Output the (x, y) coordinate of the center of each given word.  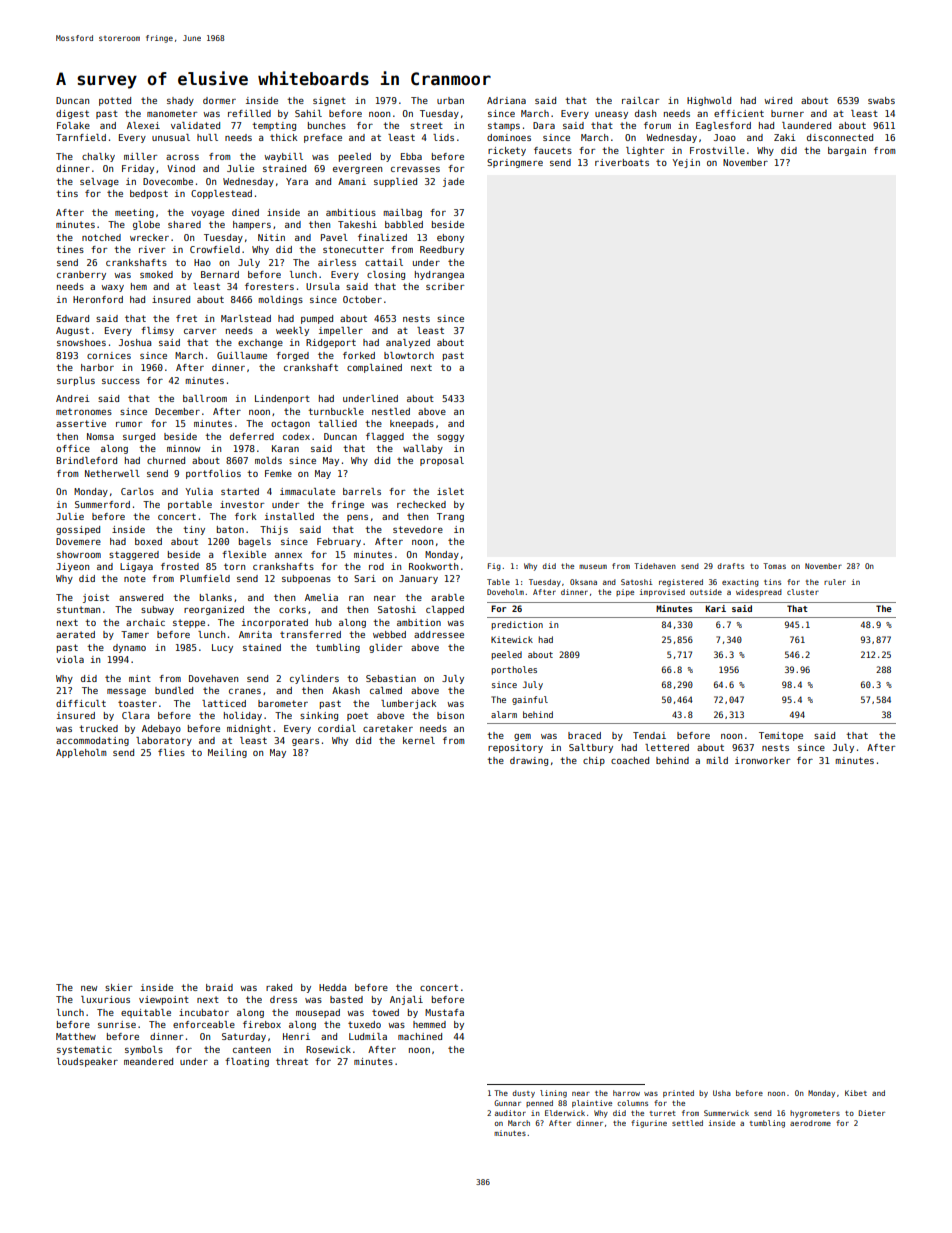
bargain (847, 151)
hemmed (429, 1024)
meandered (148, 1061)
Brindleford (86, 460)
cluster (803, 592)
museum (593, 566)
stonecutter (353, 249)
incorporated (275, 623)
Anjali (406, 1000)
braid (219, 987)
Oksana (583, 582)
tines (70, 249)
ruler (835, 582)
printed (678, 1094)
